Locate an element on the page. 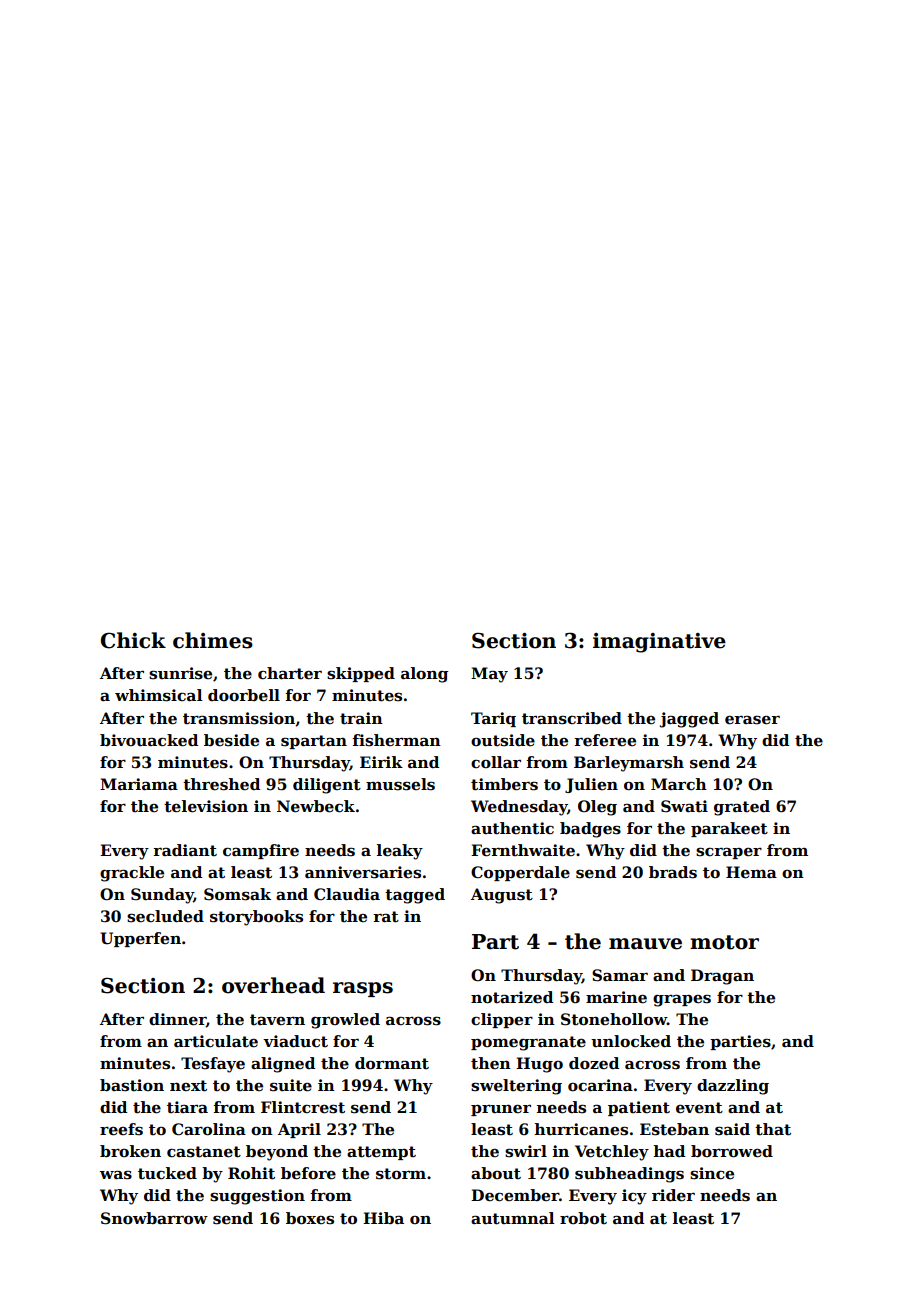 The image size is (924, 1308). grated is located at coordinates (742, 808).
